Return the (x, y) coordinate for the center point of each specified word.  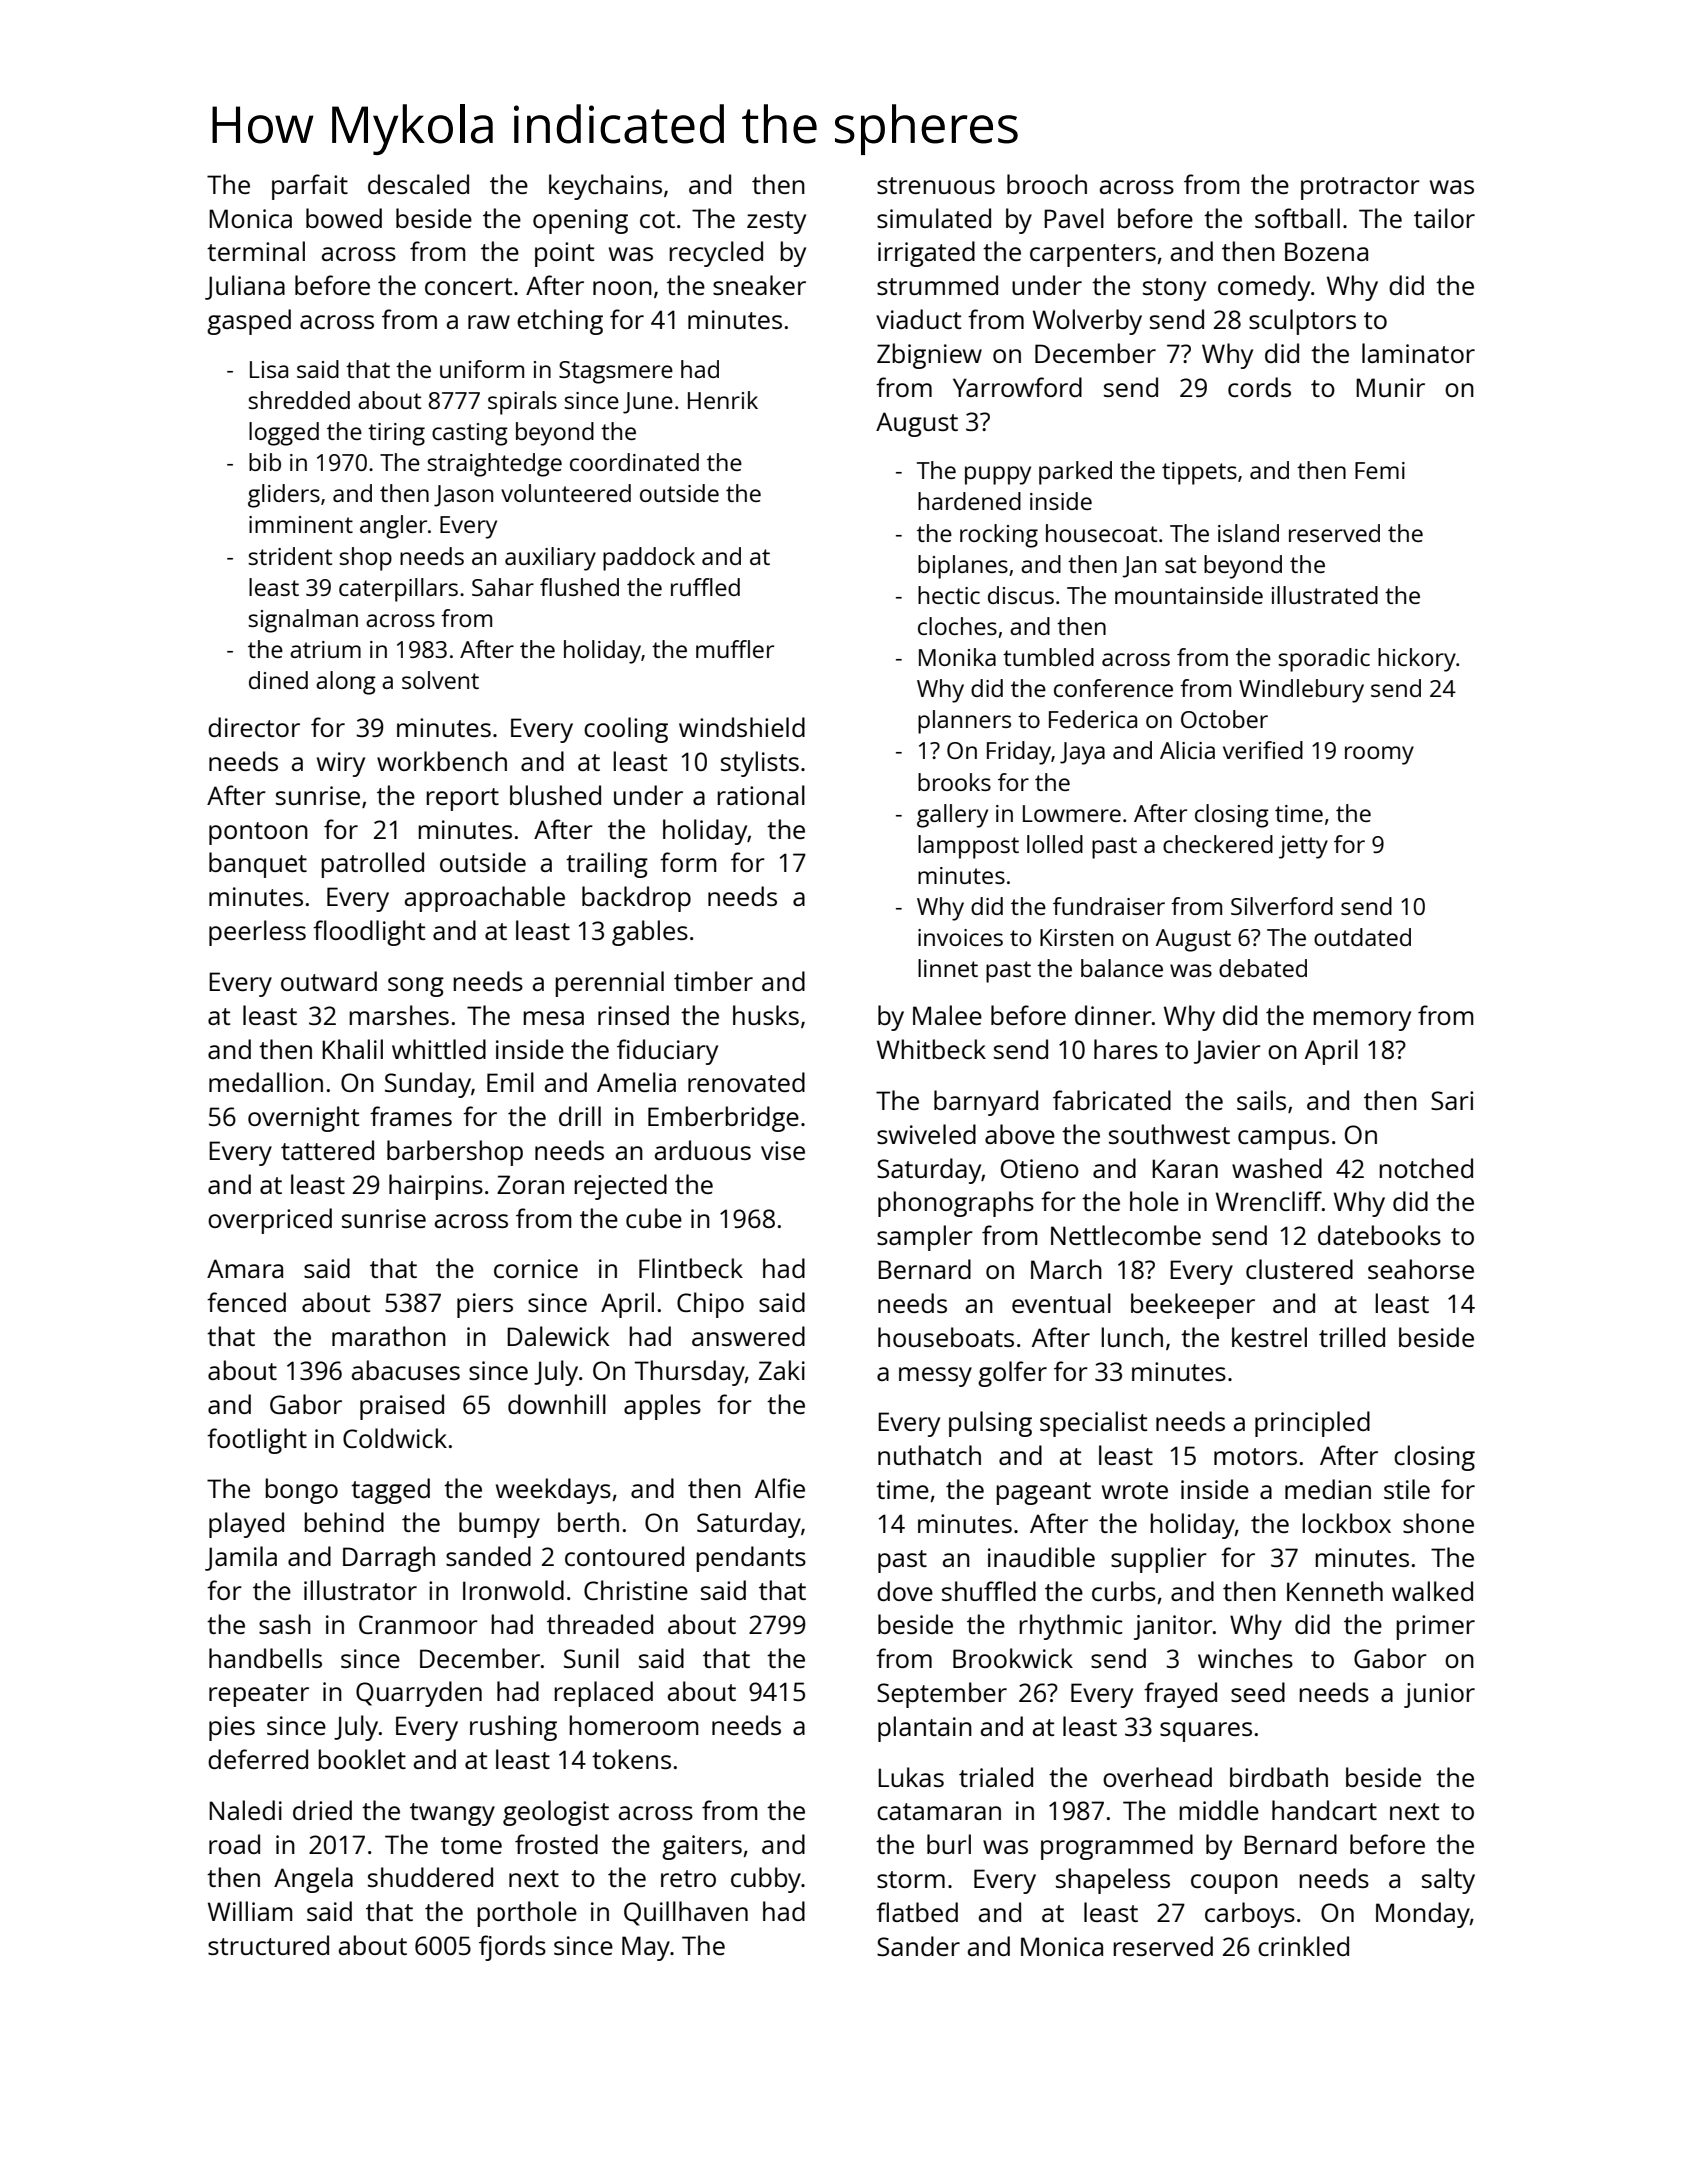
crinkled (1303, 1946)
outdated (1362, 937)
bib (265, 462)
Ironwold (513, 1590)
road (234, 1844)
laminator (1418, 353)
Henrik (723, 400)
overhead (1157, 1777)
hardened (969, 501)
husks (766, 1015)
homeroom (634, 1725)
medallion (266, 1082)
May (646, 1948)
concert (468, 286)
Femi (1380, 470)
